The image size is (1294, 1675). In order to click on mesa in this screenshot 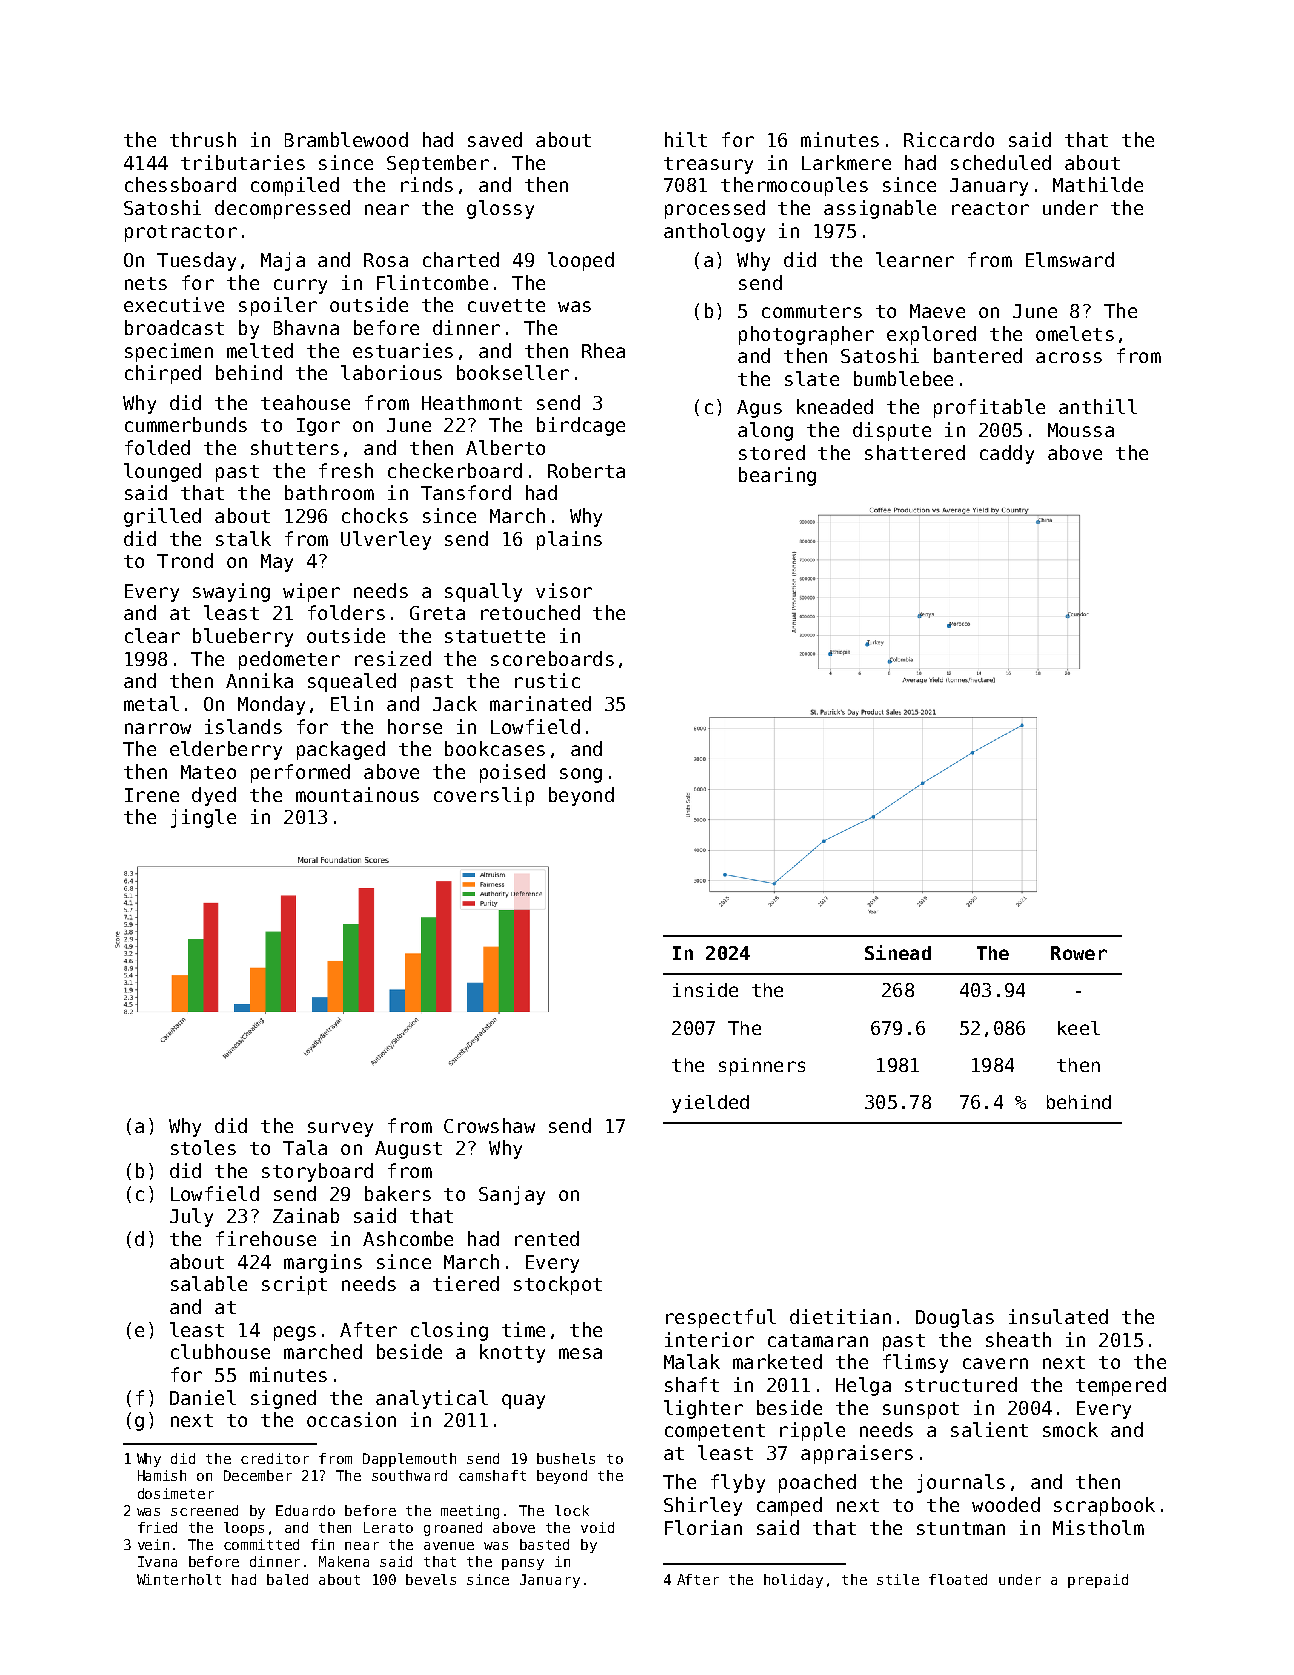, I will do `click(580, 1353)`.
